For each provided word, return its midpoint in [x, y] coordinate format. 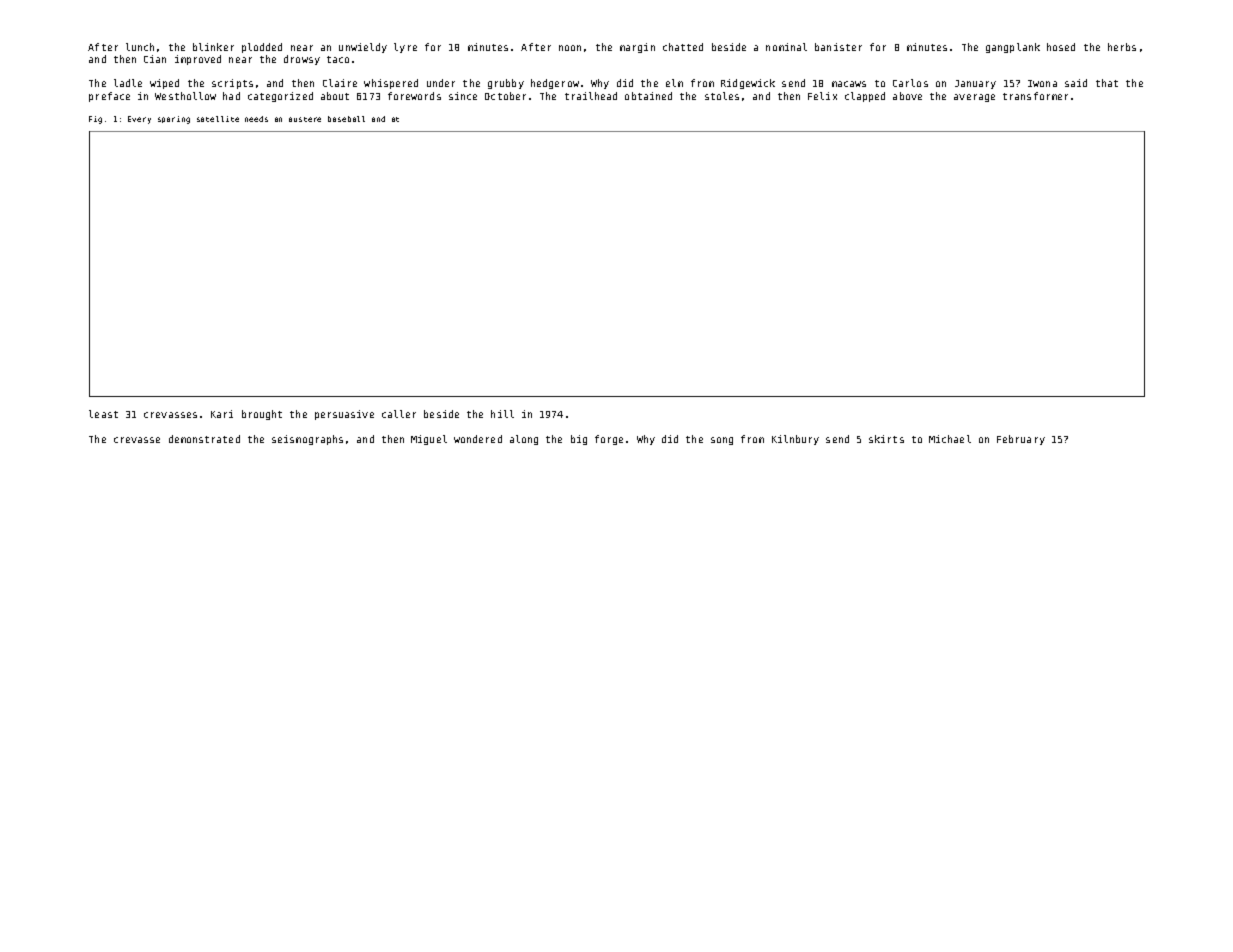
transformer [1035, 96]
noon [570, 48]
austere [305, 119]
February [1021, 440]
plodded [262, 48]
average [974, 98]
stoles [722, 96]
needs [256, 119]
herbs [1122, 47]
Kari [222, 414]
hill [502, 414]
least [103, 414]
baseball [346, 119]
